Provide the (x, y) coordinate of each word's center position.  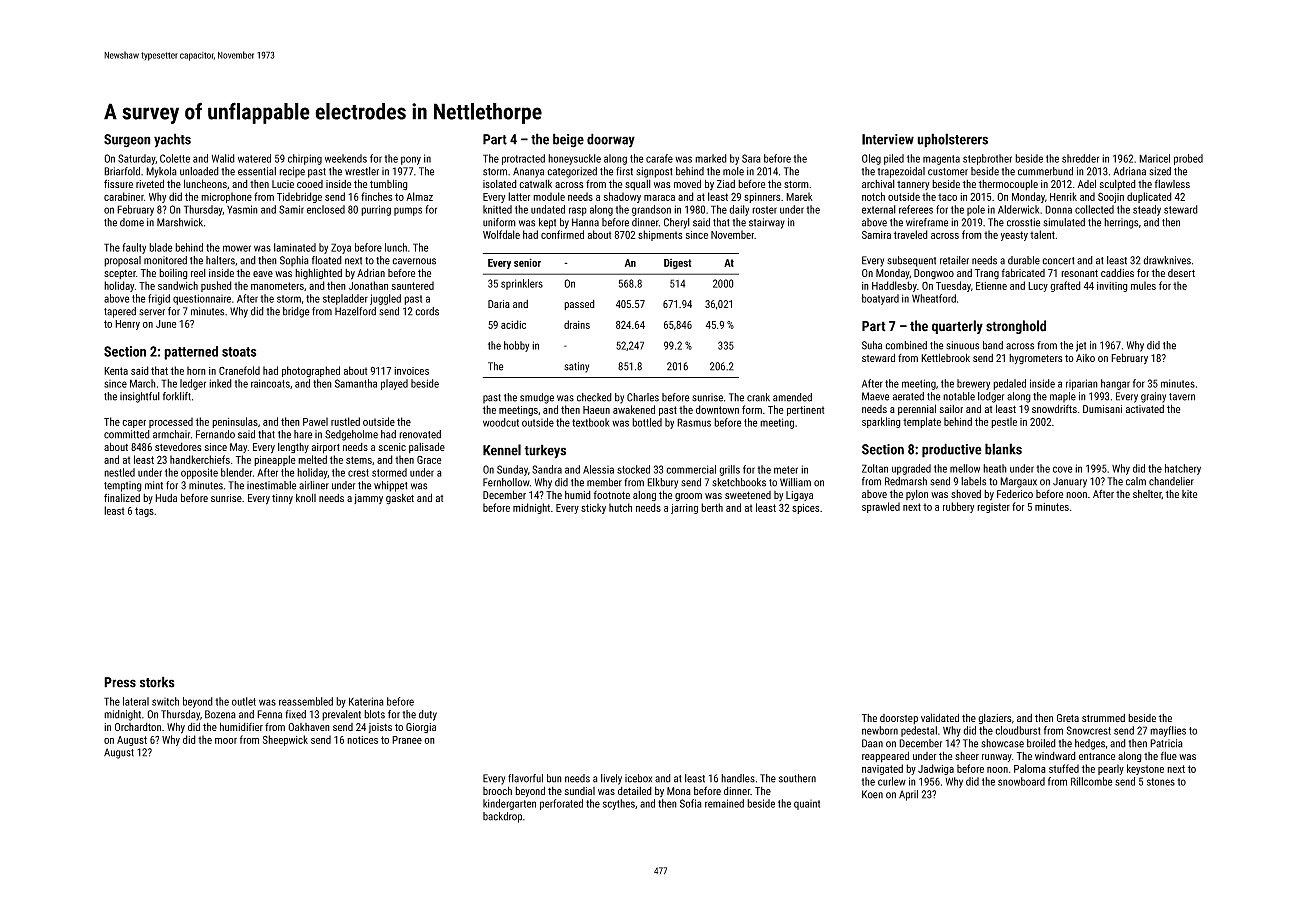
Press (120, 682)
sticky (593, 508)
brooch (497, 790)
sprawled (881, 507)
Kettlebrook (945, 357)
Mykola (161, 172)
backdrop (502, 817)
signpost (654, 172)
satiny (576, 367)
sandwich (178, 285)
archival (878, 184)
